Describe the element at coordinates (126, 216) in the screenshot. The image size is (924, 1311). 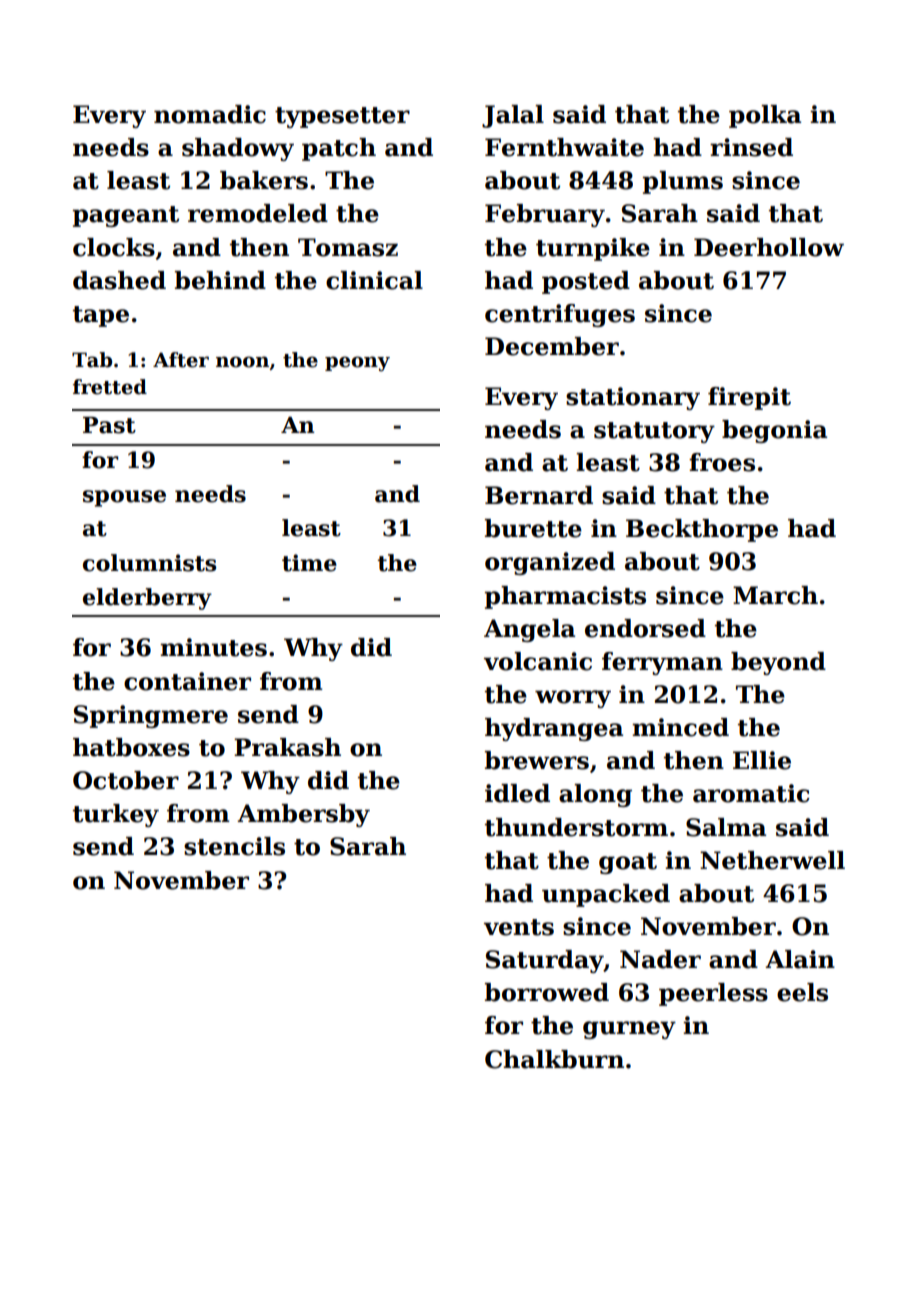
I see `pageant` at that location.
